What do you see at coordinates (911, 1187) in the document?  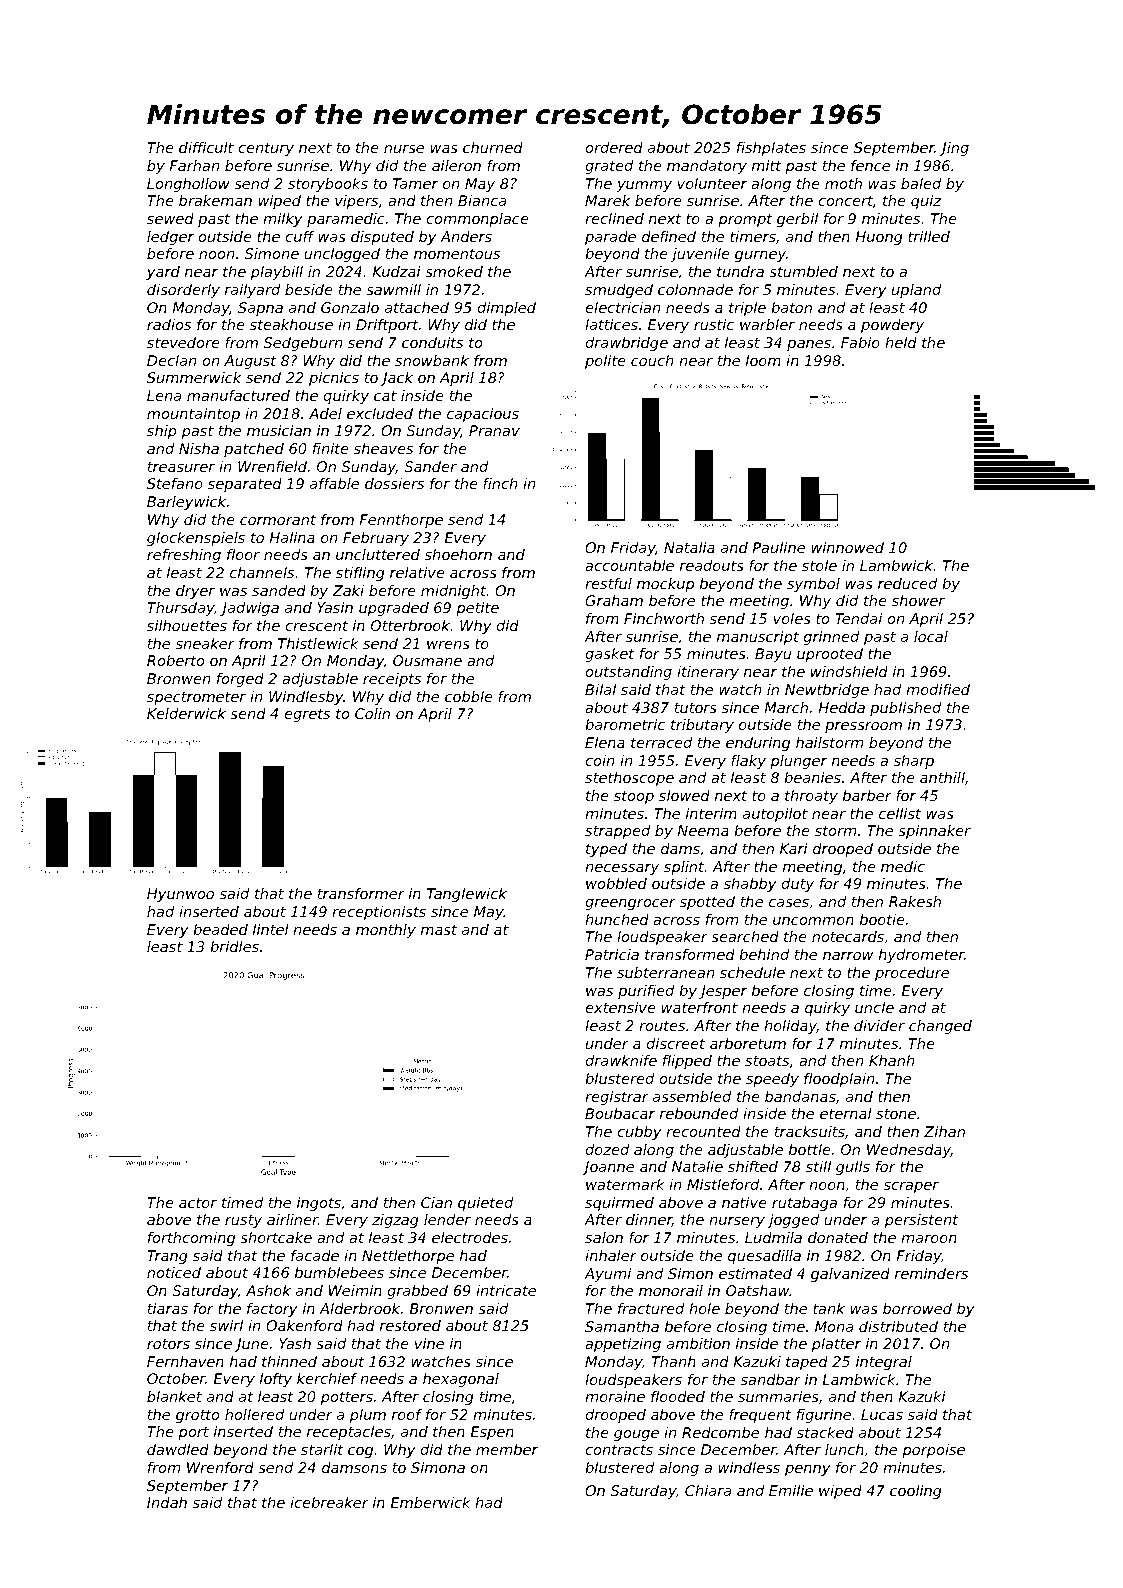 I see `scraper` at bounding box center [911, 1187].
